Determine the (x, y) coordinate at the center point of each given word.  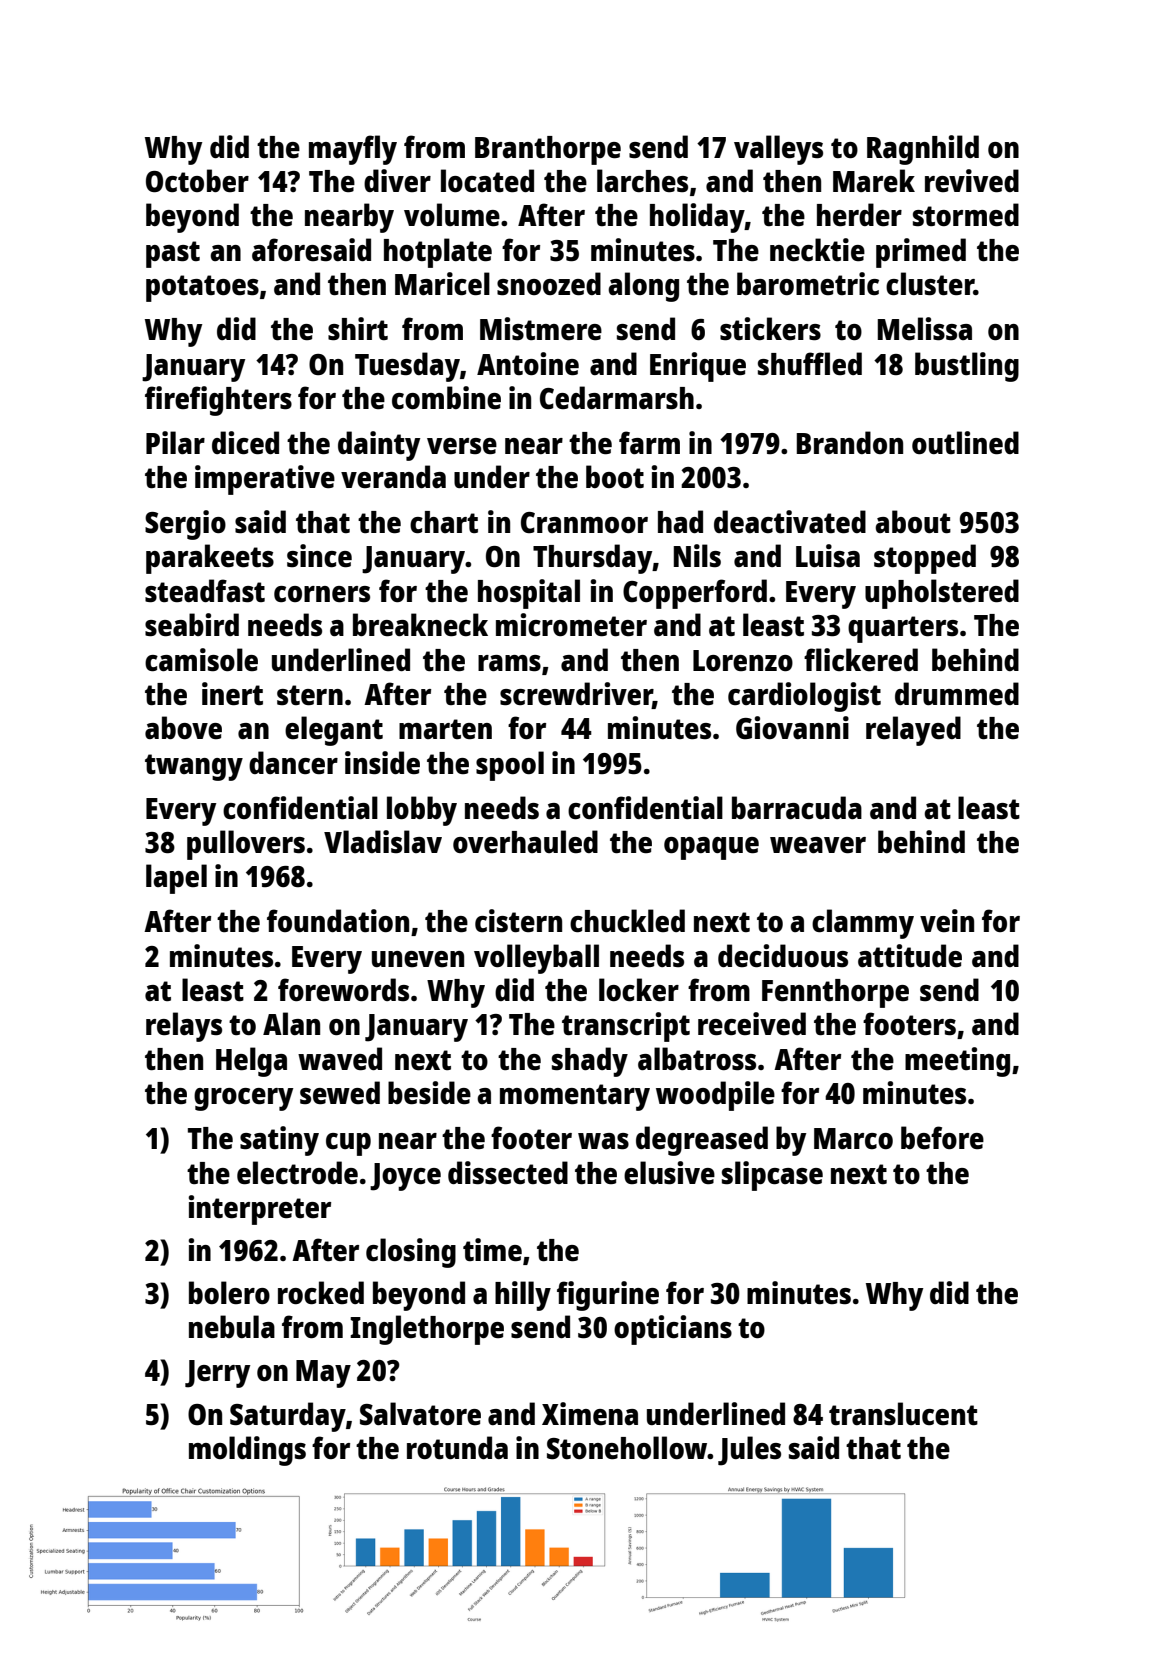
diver (397, 180)
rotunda (457, 1447)
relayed (913, 731)
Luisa (828, 555)
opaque (711, 848)
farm (649, 442)
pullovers (246, 845)
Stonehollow (627, 1448)
